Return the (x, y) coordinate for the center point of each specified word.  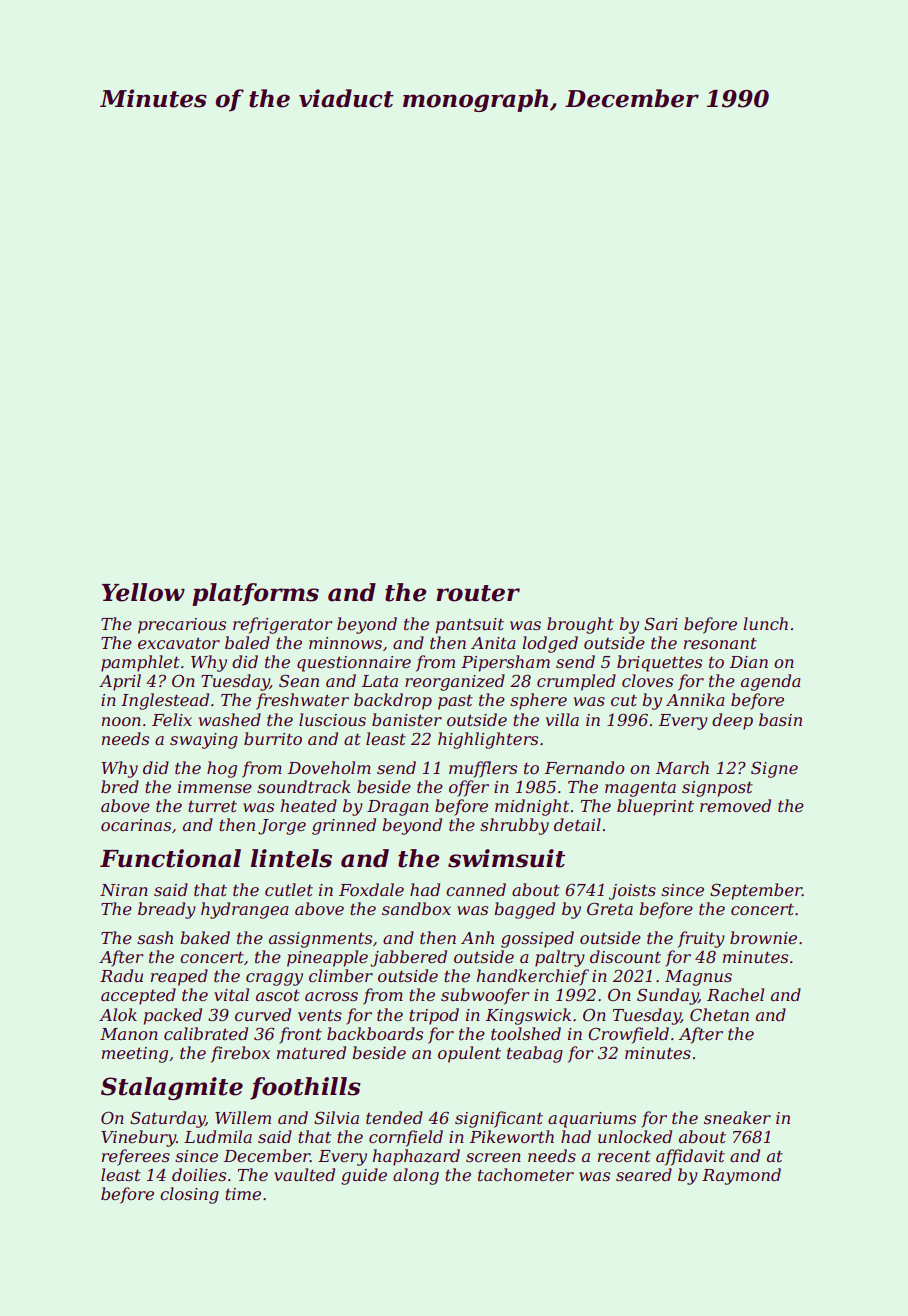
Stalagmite (172, 1088)
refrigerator (282, 625)
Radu (121, 975)
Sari (661, 623)
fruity (701, 939)
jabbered (408, 958)
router (478, 593)
